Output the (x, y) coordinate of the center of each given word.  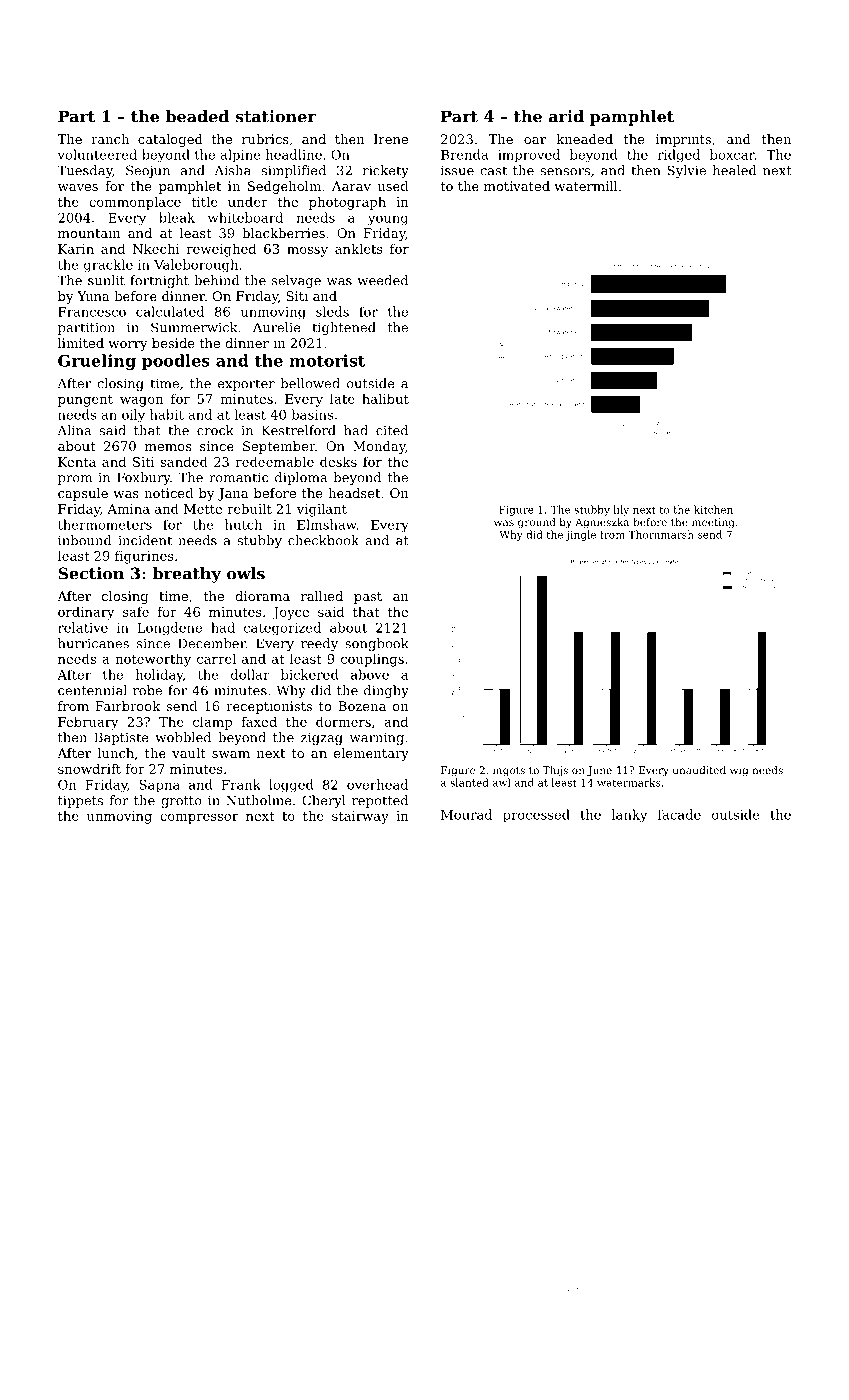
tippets (80, 801)
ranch (110, 139)
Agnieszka (602, 523)
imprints (683, 140)
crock (215, 430)
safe (136, 612)
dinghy (386, 691)
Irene (391, 139)
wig (739, 771)
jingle (581, 535)
